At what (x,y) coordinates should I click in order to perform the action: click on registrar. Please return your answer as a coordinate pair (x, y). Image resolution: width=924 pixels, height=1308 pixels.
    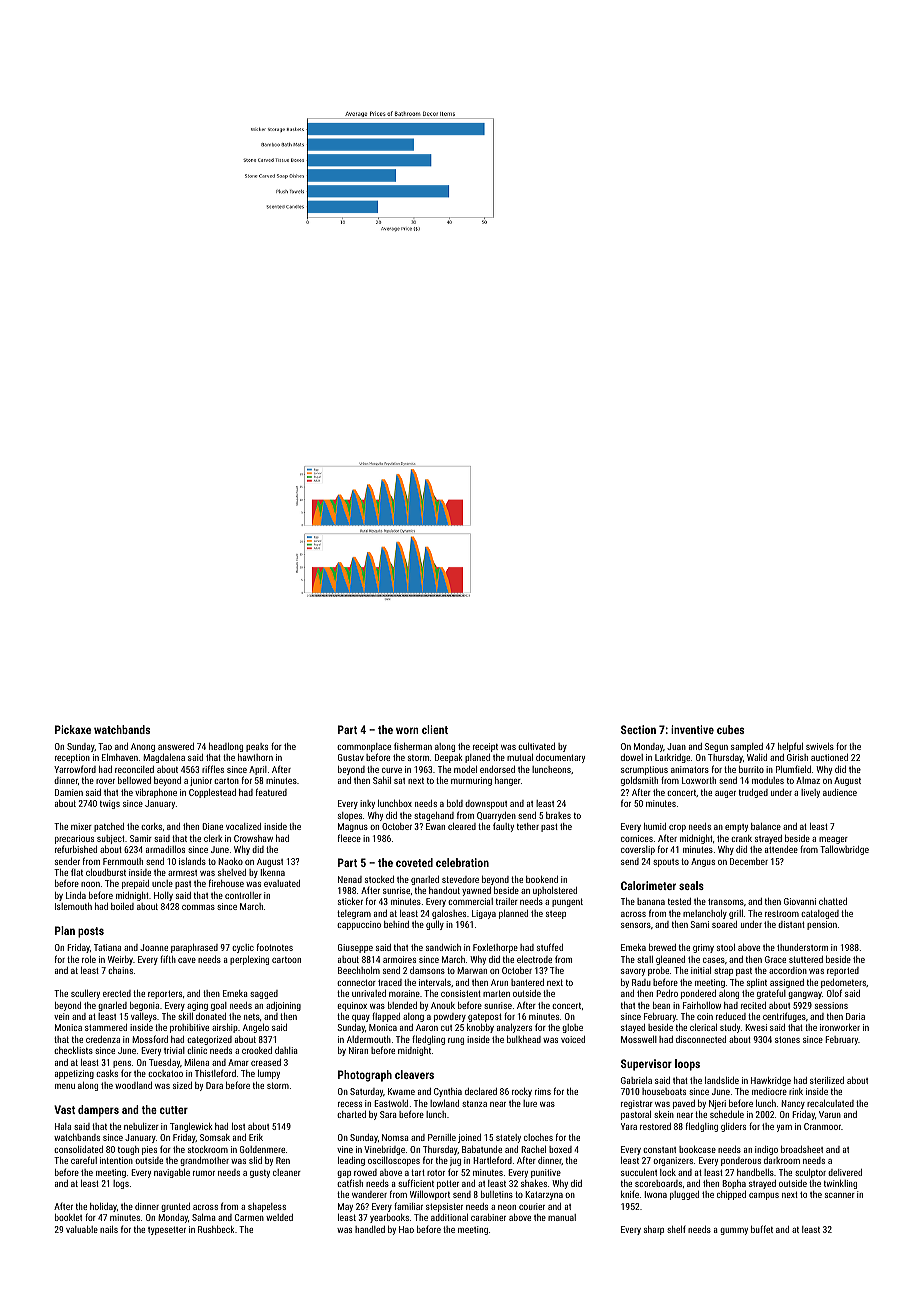
    Looking at the image, I should click on (637, 1104).
